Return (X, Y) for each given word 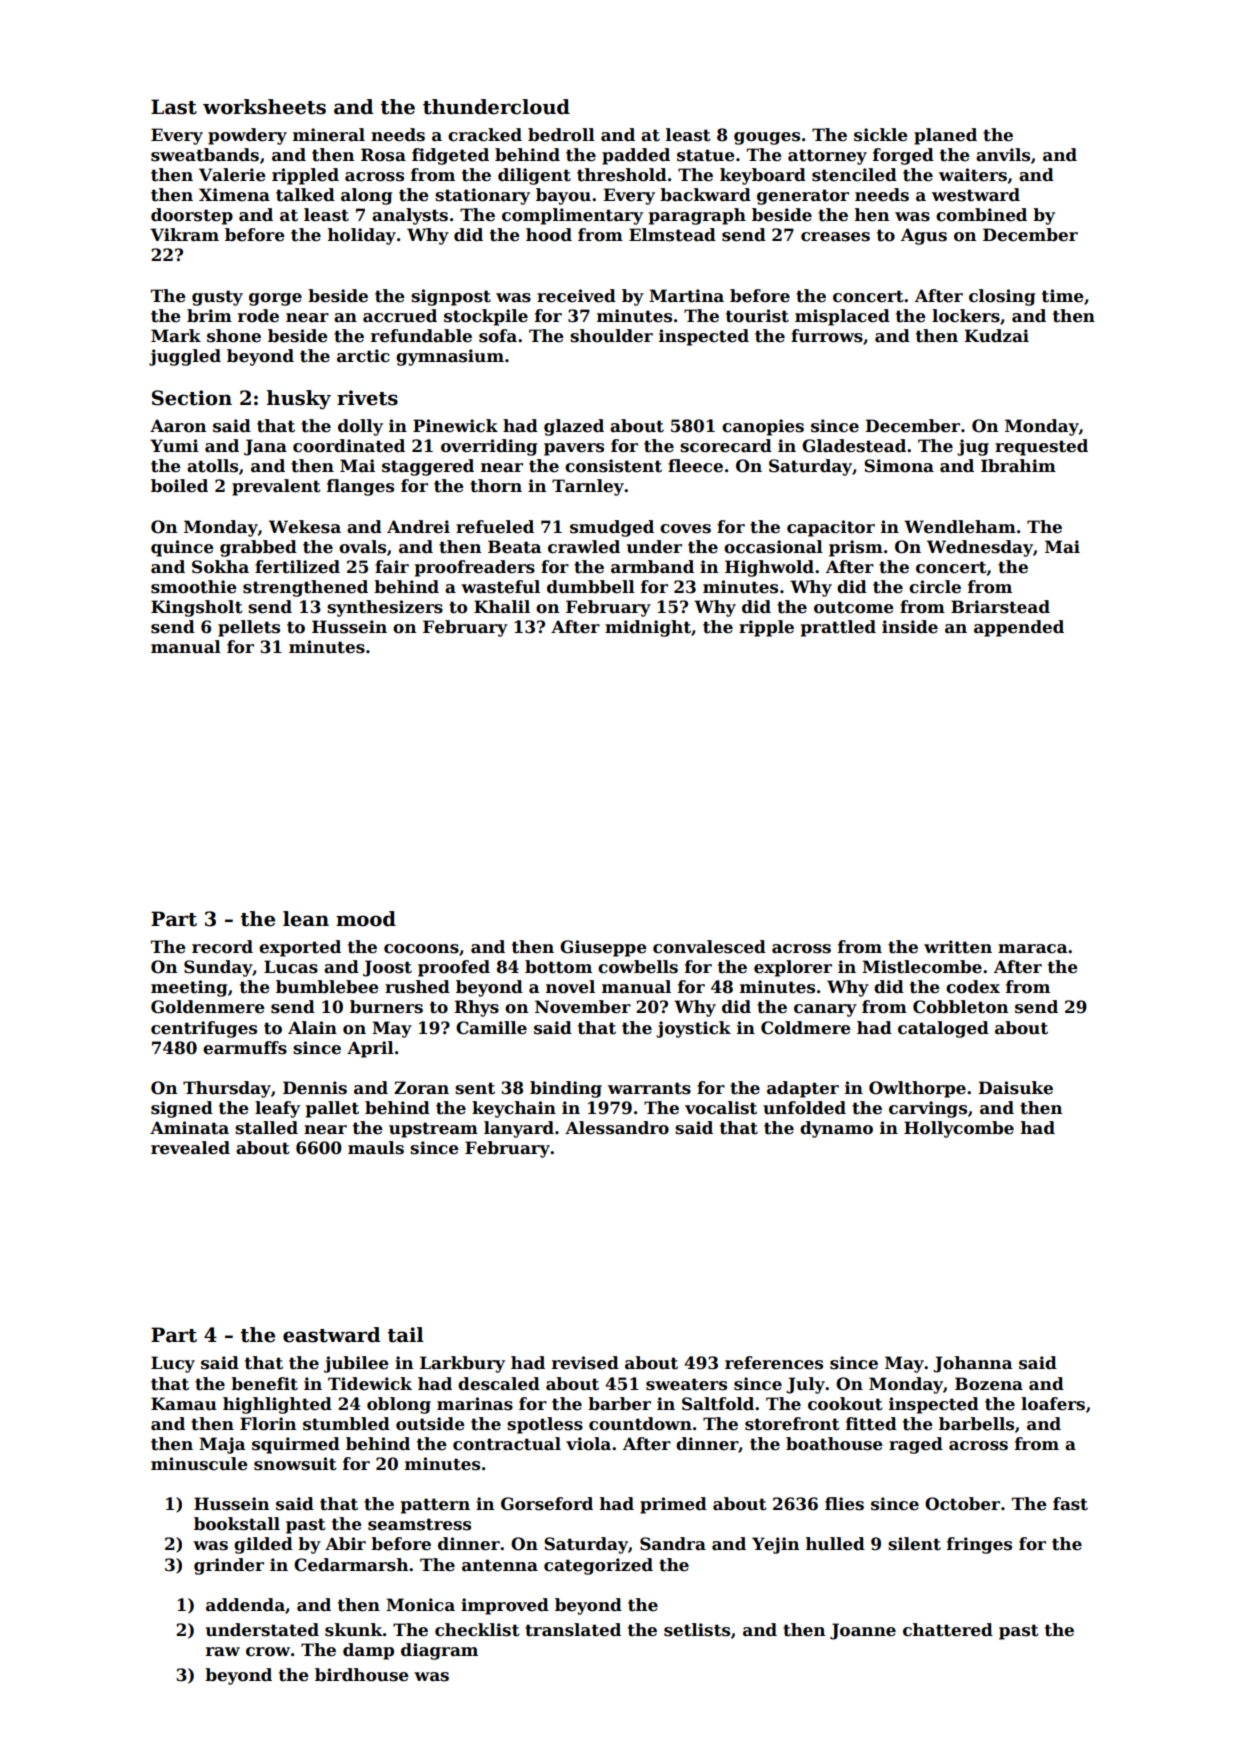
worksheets (264, 107)
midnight (648, 628)
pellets (249, 628)
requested (1041, 447)
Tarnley (588, 487)
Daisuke (1015, 1088)
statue (706, 155)
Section (192, 398)
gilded (263, 1545)
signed (182, 1109)
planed (945, 136)
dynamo (836, 1129)
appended (1019, 628)
